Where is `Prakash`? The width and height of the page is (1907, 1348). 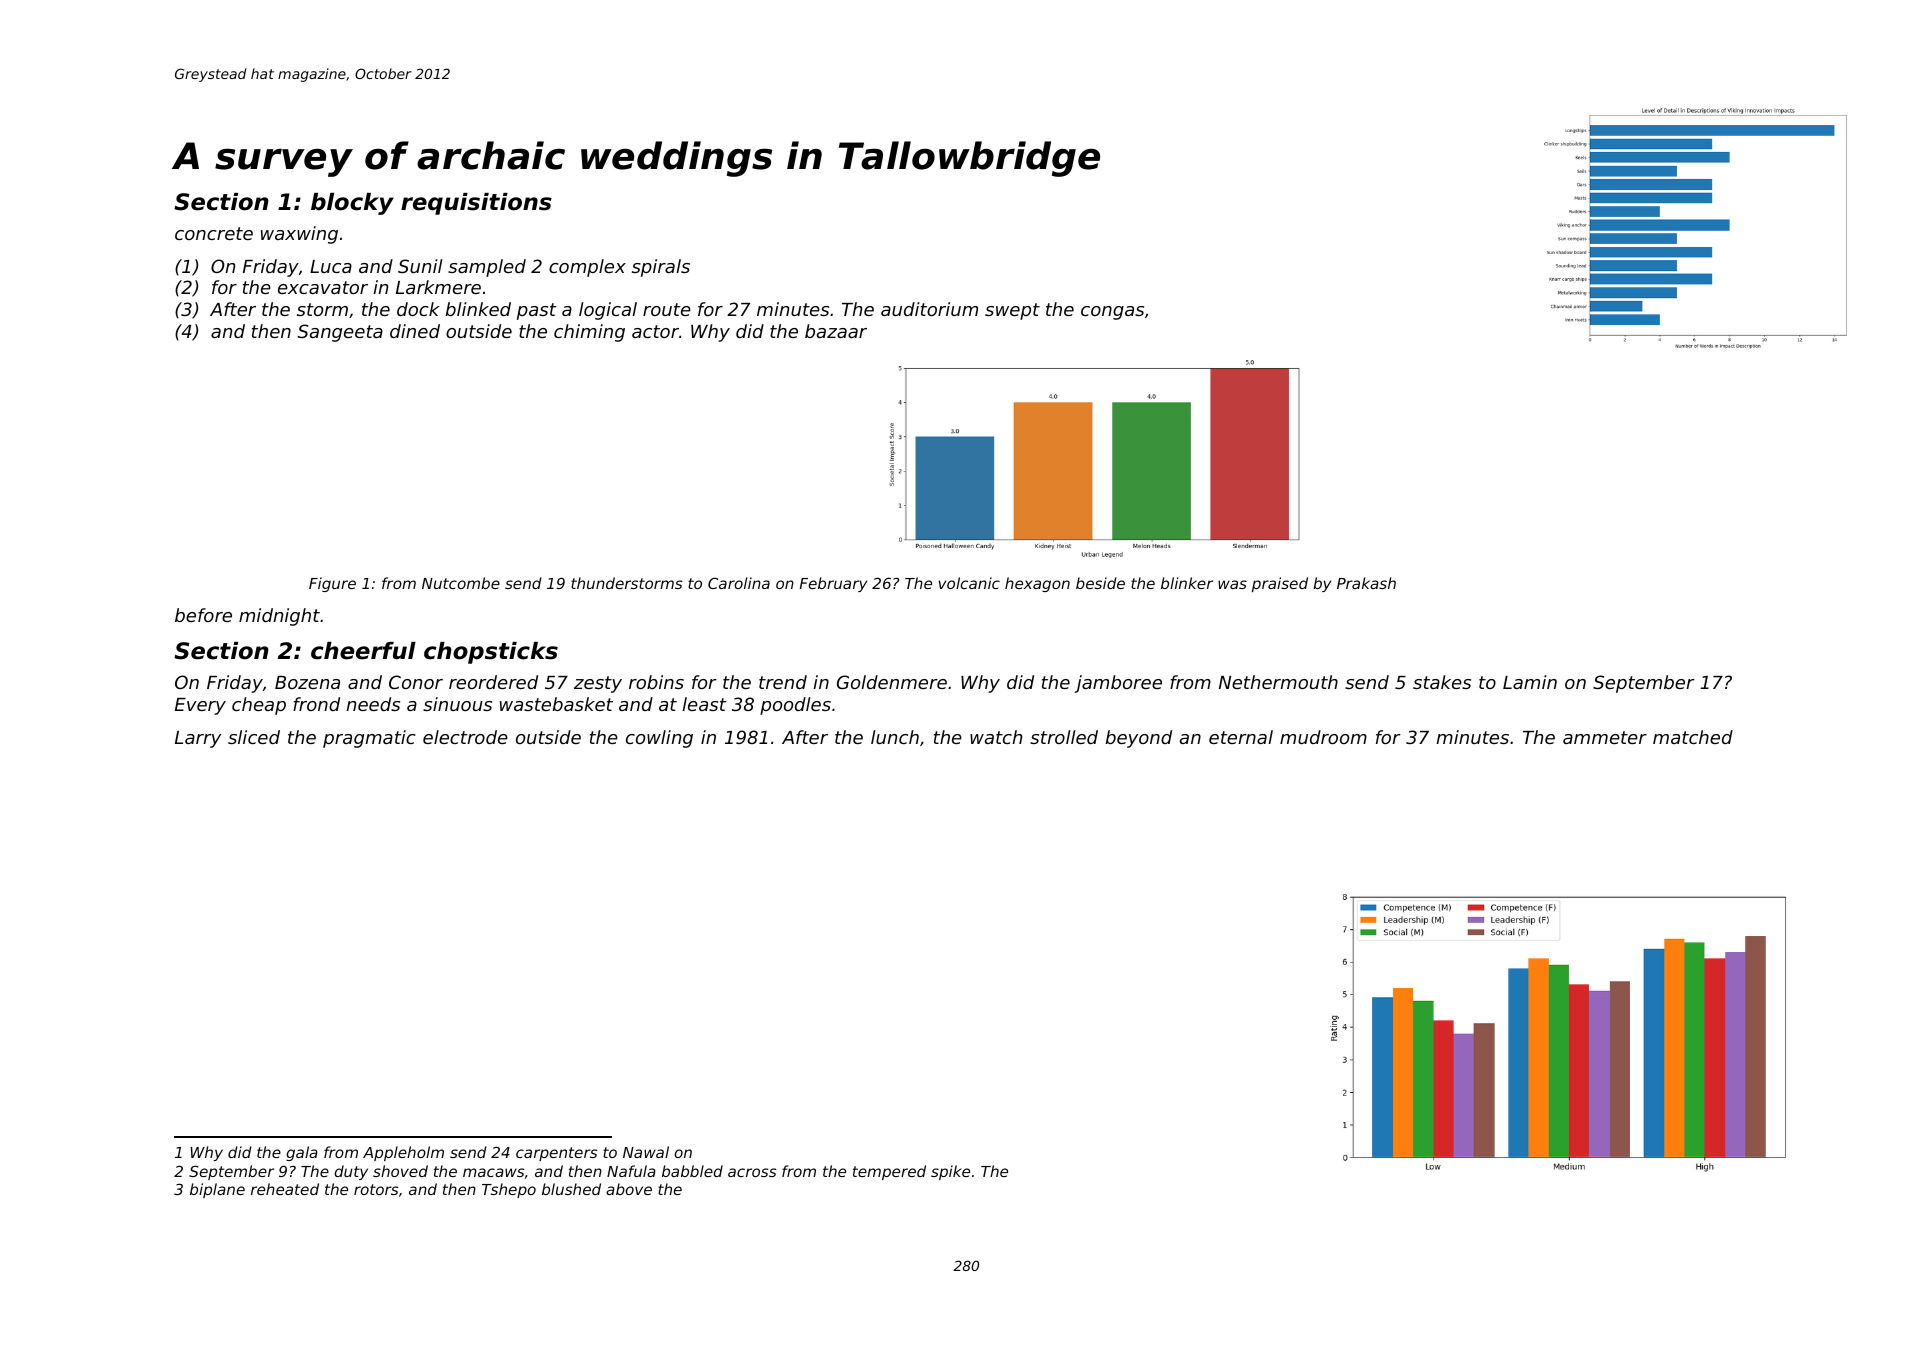 Prakash is located at coordinates (1366, 583).
